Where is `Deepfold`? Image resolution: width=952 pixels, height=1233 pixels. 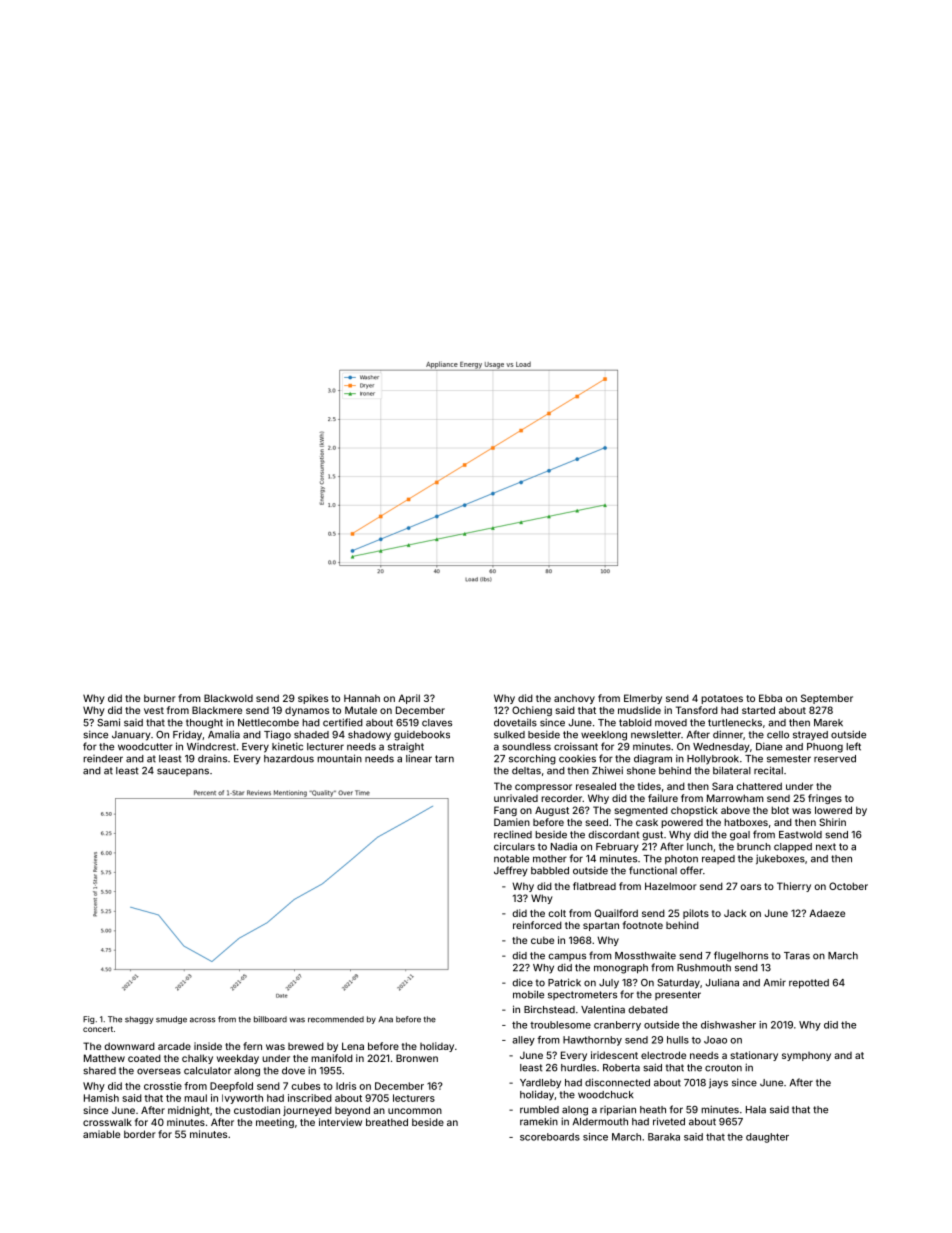
Deepfold is located at coordinates (231, 1087).
